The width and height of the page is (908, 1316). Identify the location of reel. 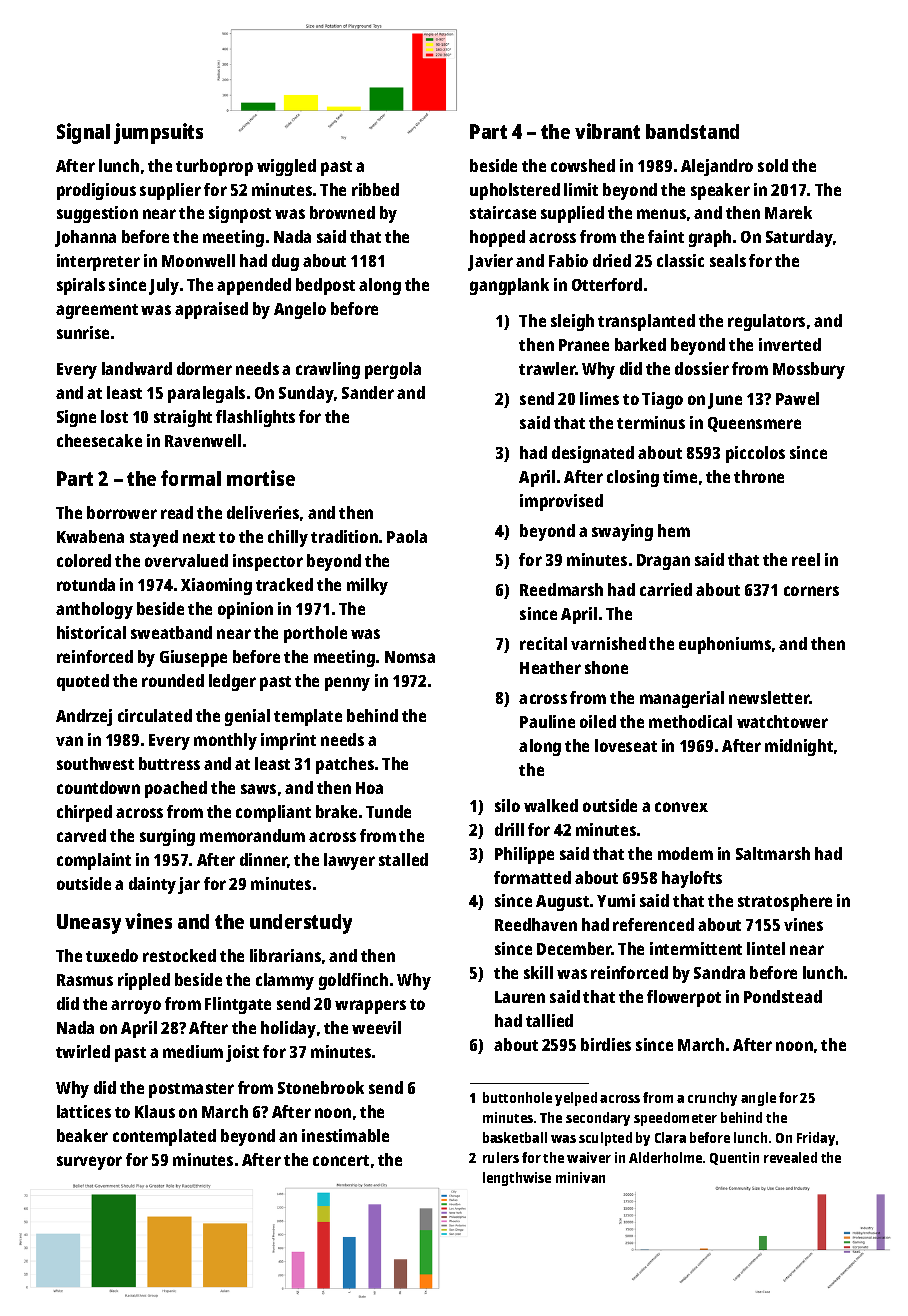
(806, 559).
